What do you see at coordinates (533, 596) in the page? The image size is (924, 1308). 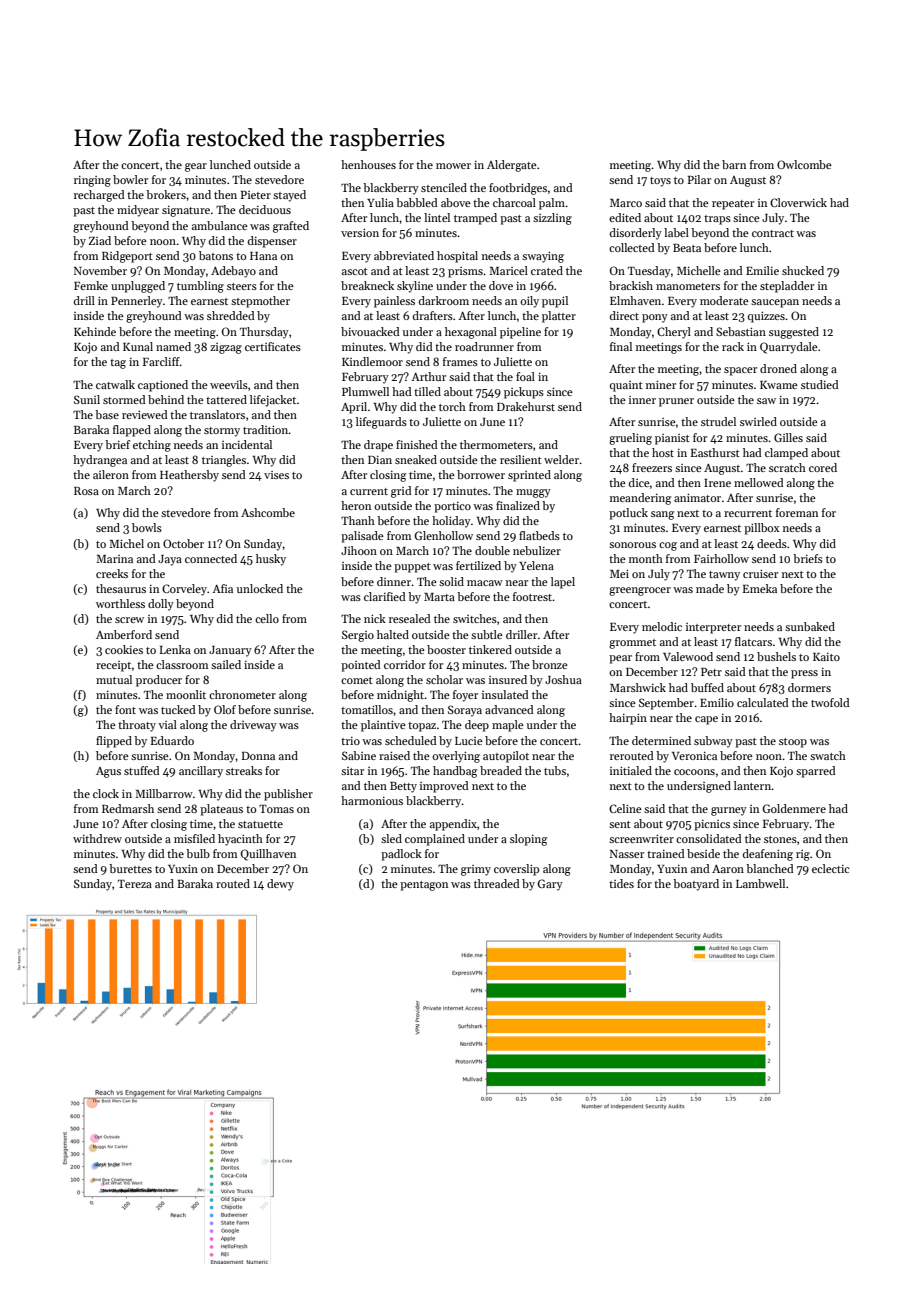 I see `footrest` at bounding box center [533, 596].
